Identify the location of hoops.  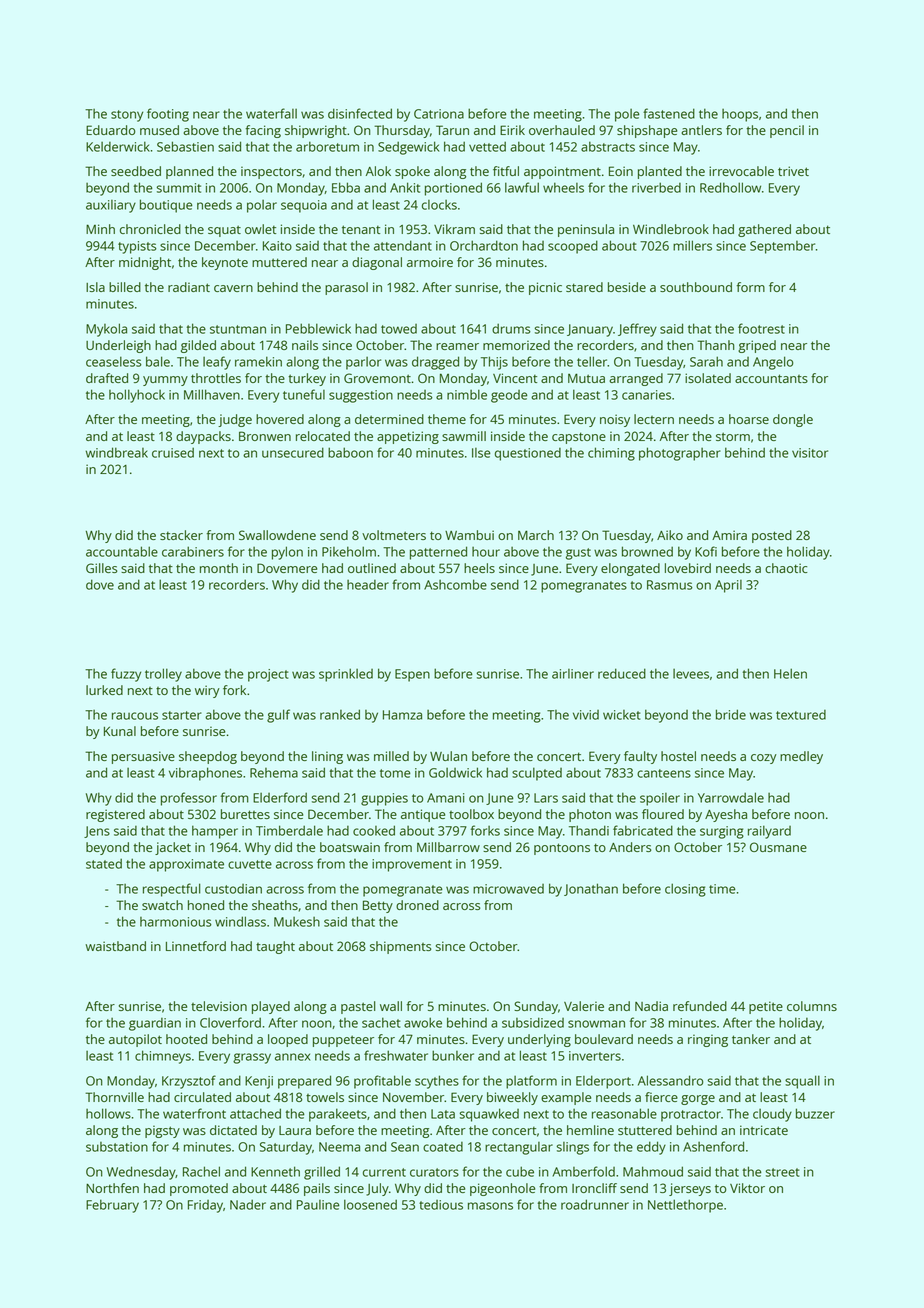
(740, 115).
